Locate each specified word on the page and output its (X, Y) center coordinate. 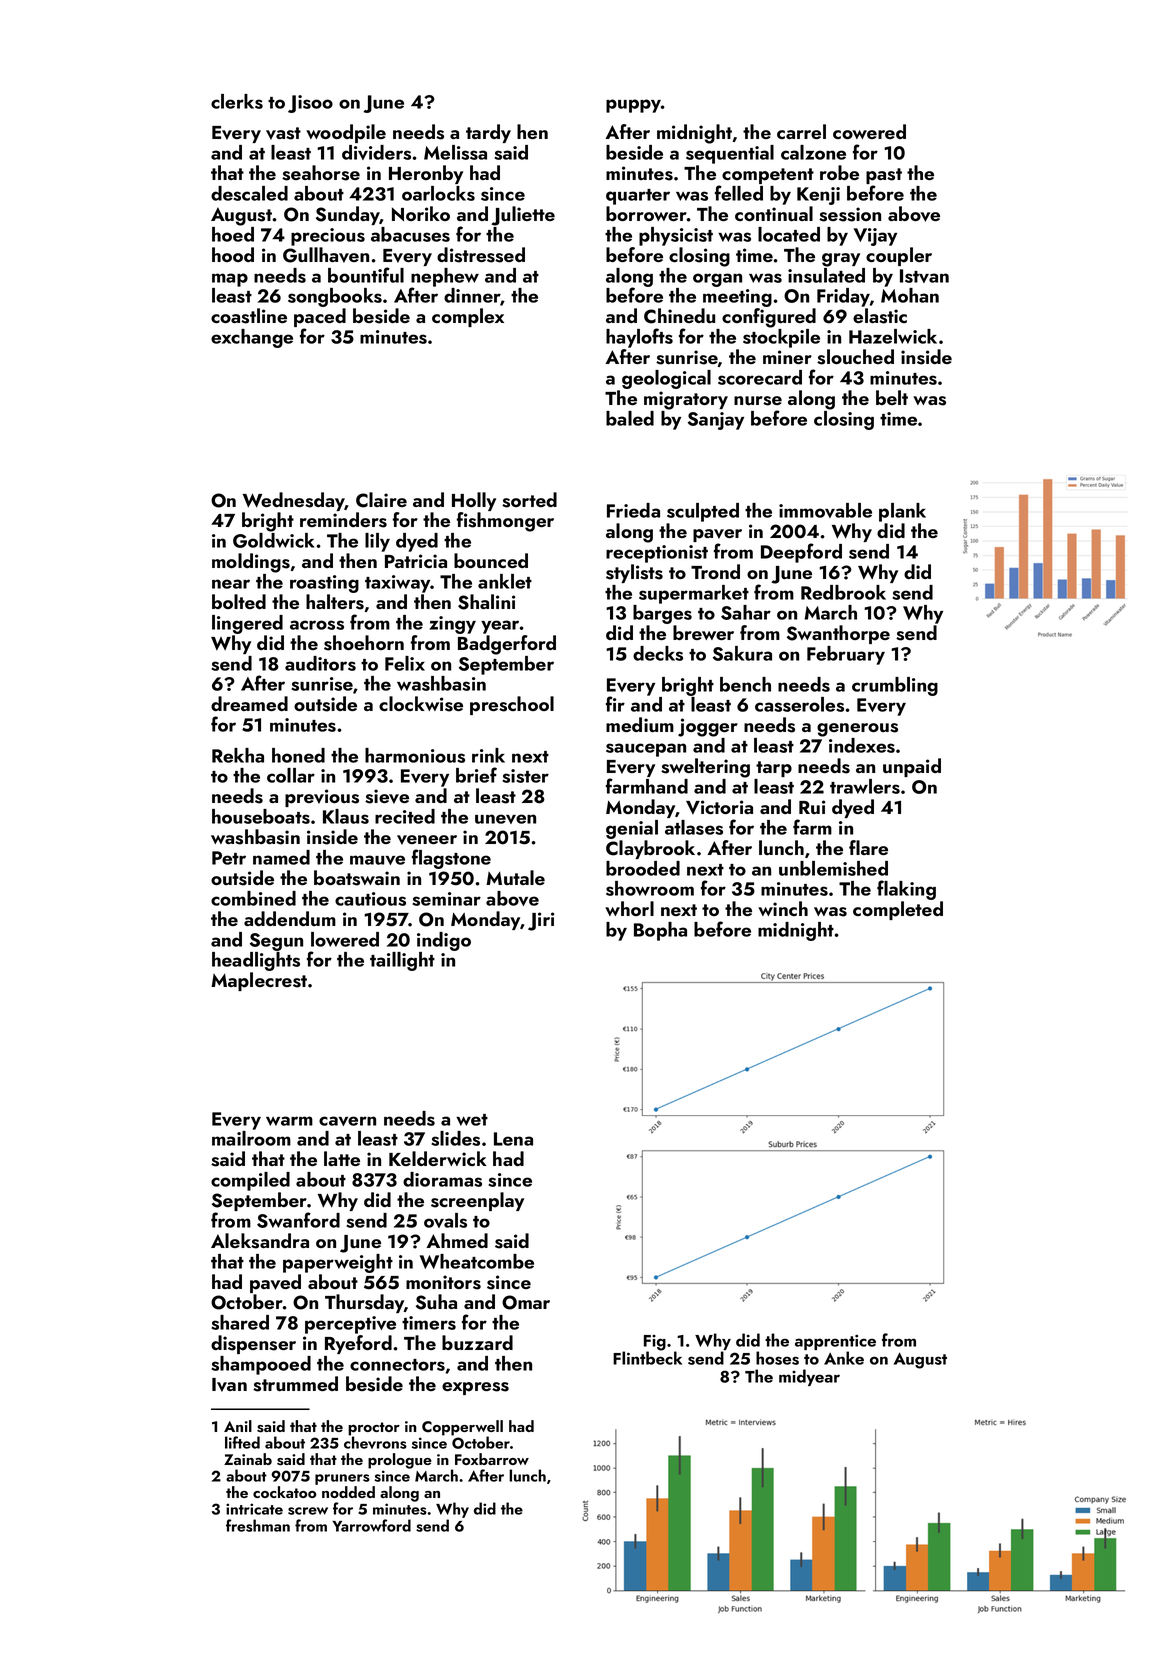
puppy (633, 106)
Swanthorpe (838, 634)
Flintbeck (647, 1358)
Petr (229, 858)
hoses (777, 1358)
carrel (801, 131)
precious (328, 237)
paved (275, 1283)
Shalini (486, 602)
